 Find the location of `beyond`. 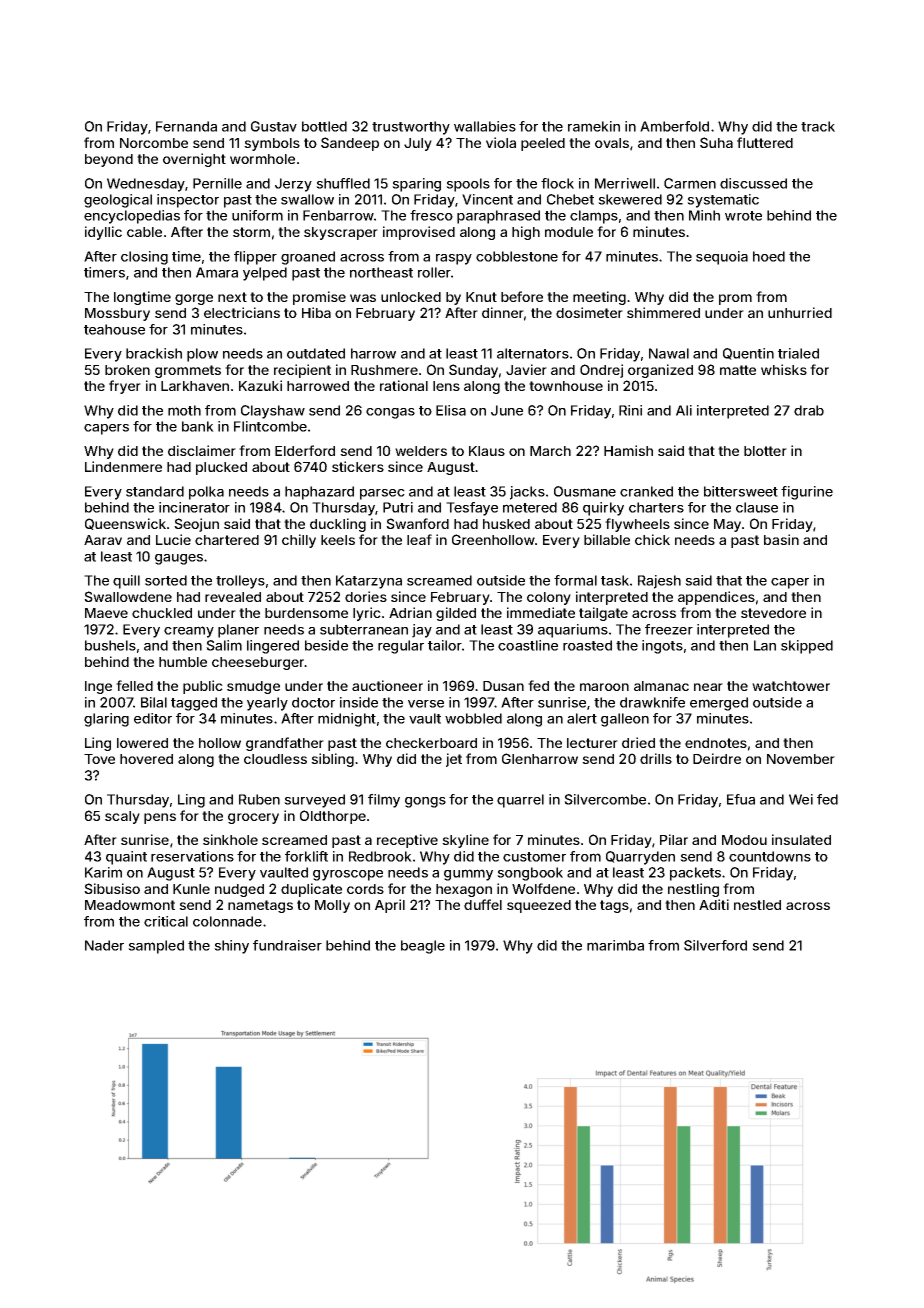

beyond is located at coordinates (109, 160).
